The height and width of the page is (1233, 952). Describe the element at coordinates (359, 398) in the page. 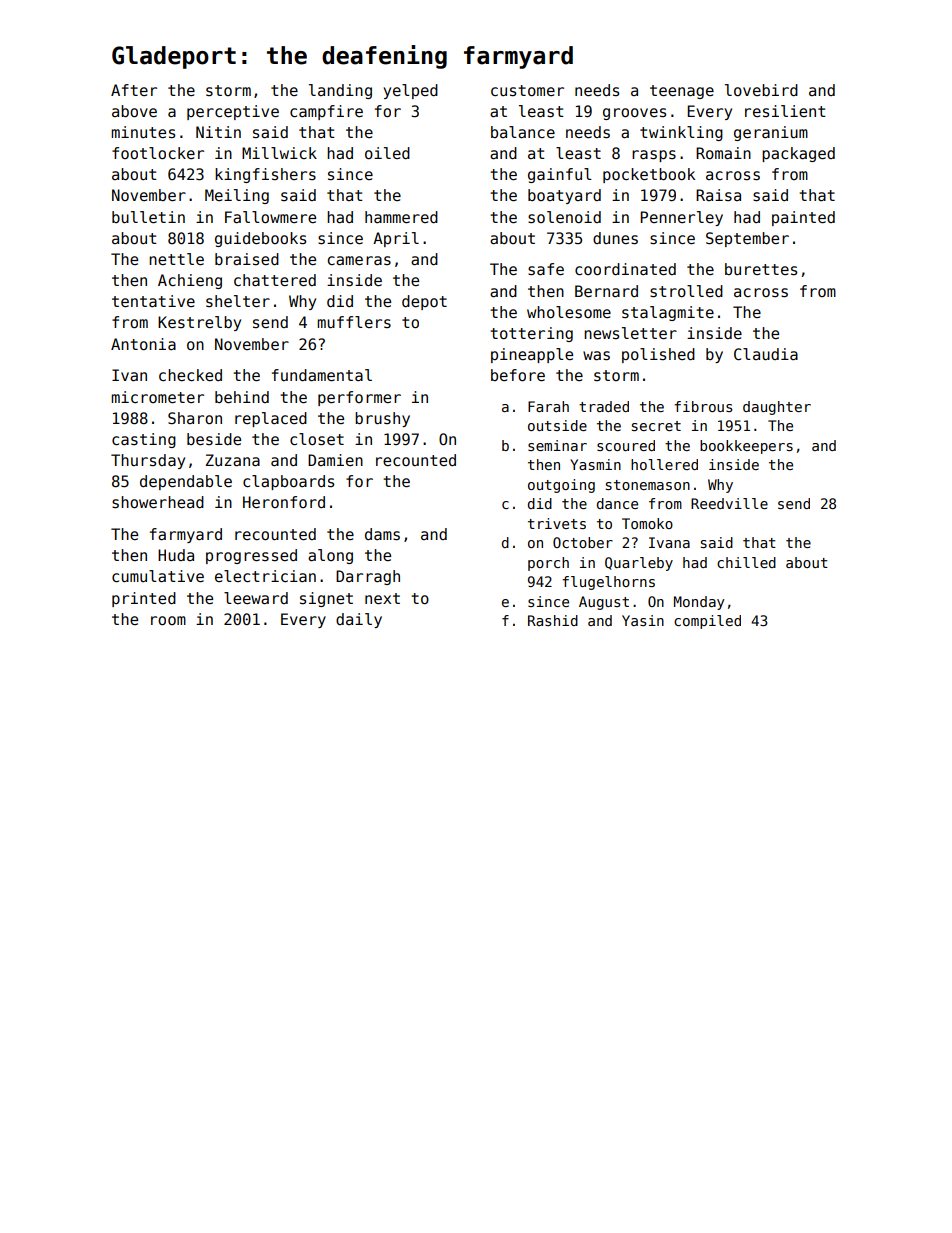

I see `performer` at that location.
